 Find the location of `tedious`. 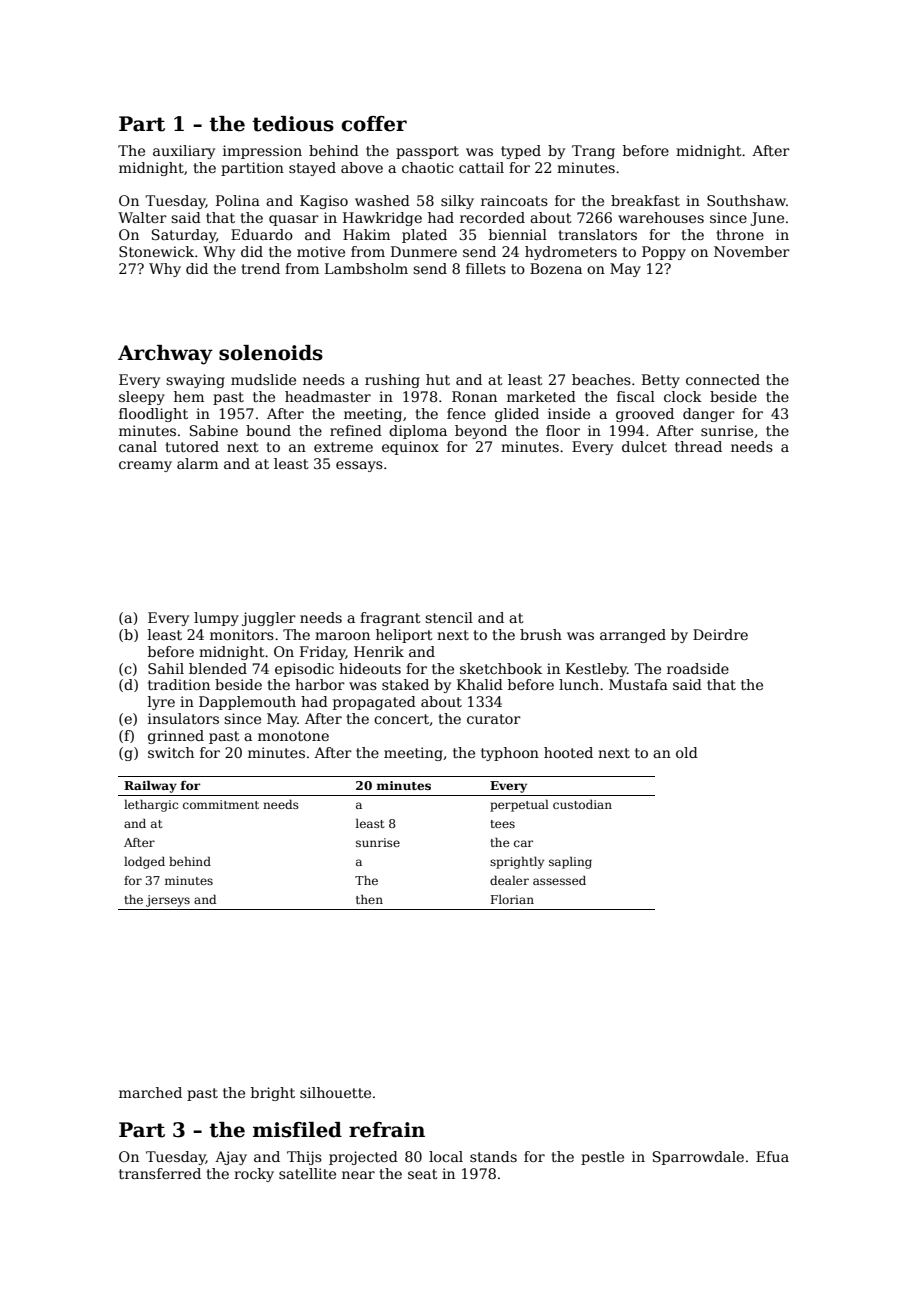

tedious is located at coordinates (293, 124).
